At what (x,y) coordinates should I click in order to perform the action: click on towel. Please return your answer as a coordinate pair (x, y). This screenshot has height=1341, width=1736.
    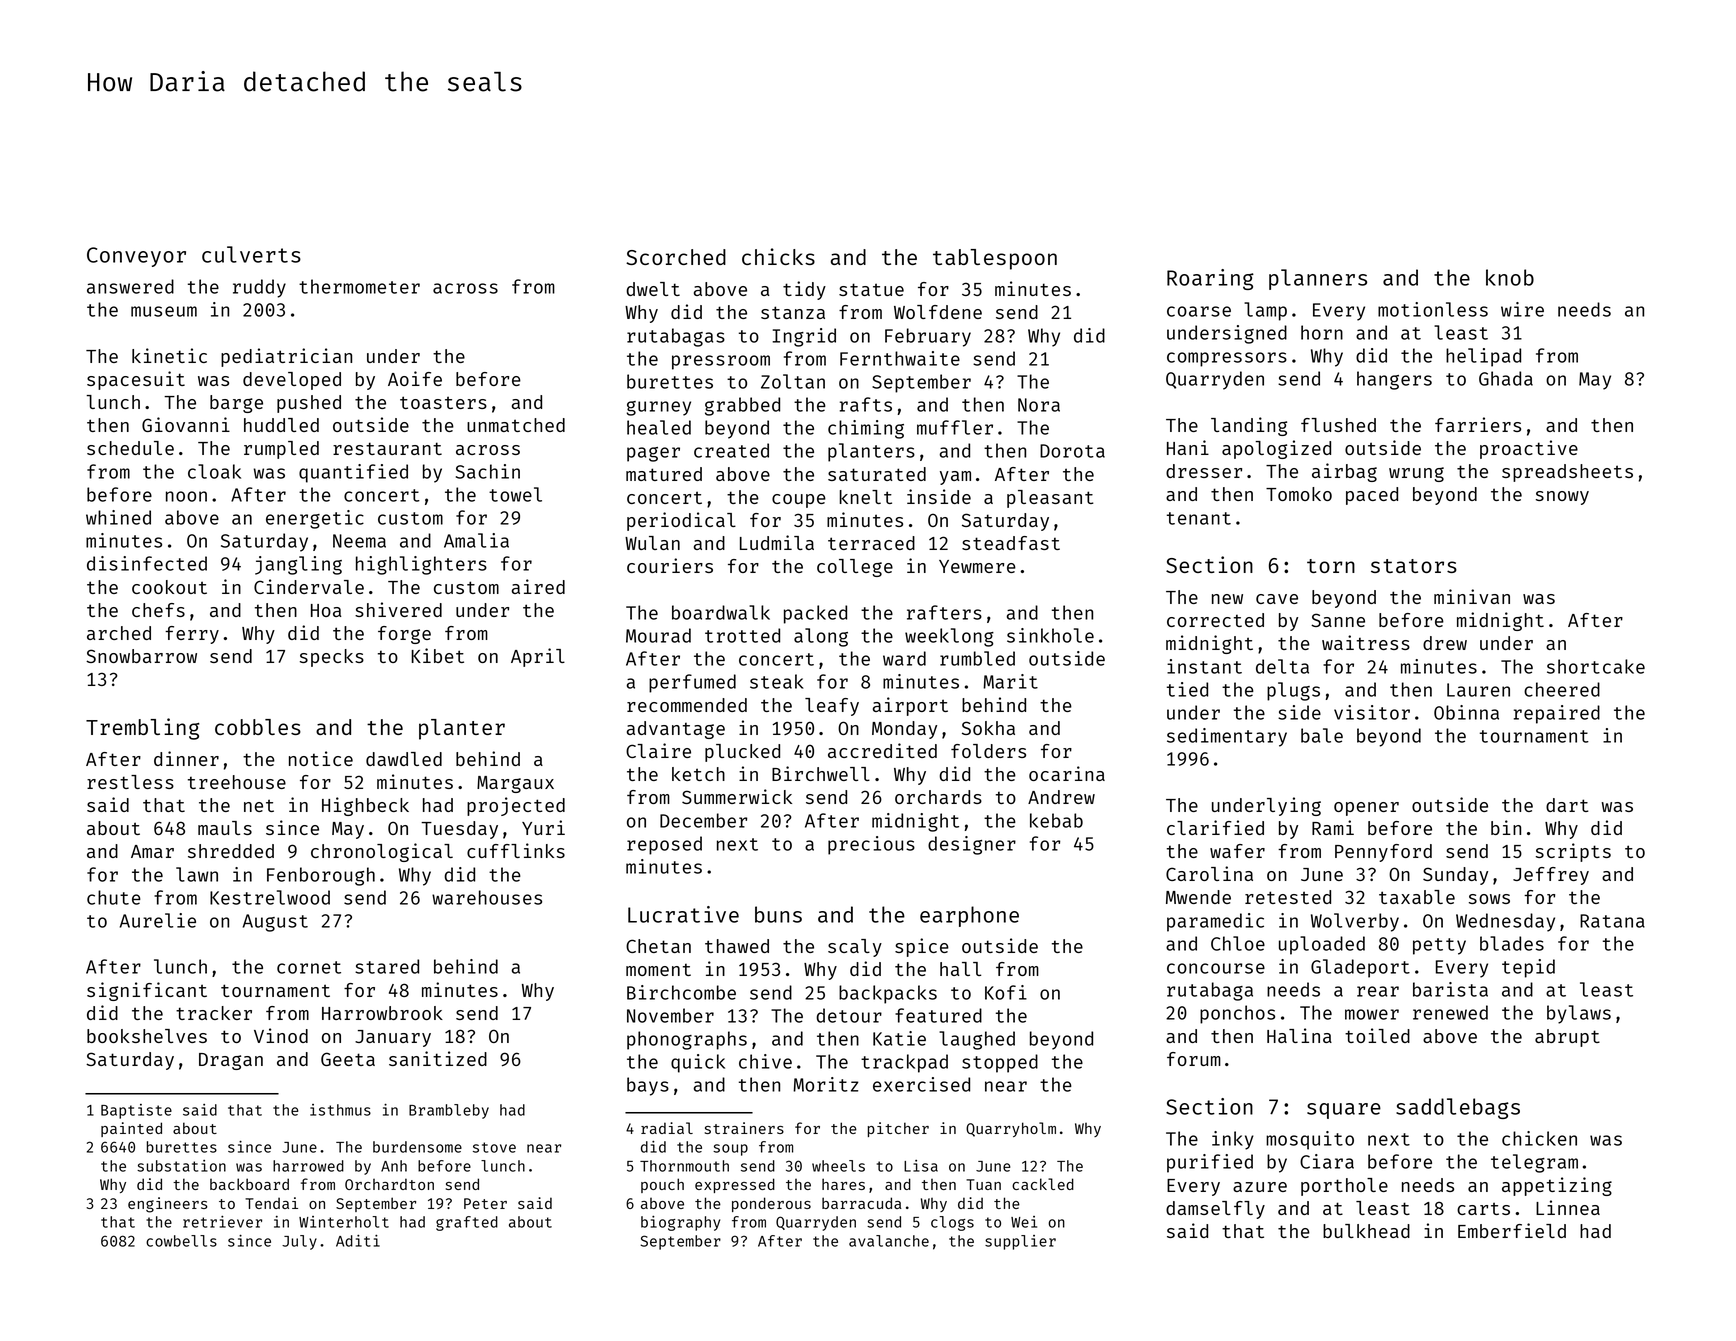
    Looking at the image, I should click on (515, 494).
